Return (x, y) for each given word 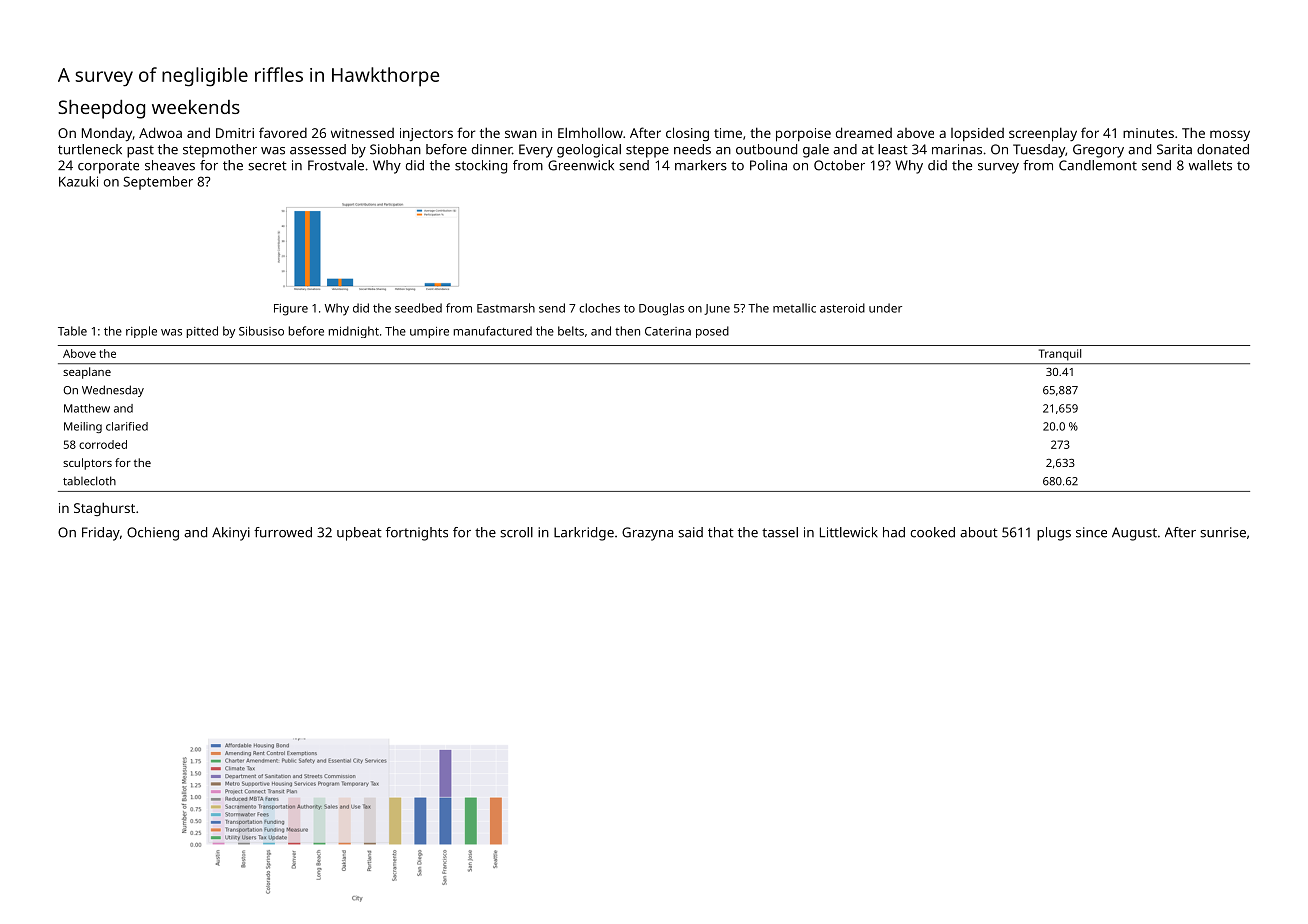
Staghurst (104, 509)
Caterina (668, 331)
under (885, 308)
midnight (354, 332)
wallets (1210, 165)
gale (816, 151)
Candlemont (1098, 165)
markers (701, 165)
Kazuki (78, 181)
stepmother (220, 151)
